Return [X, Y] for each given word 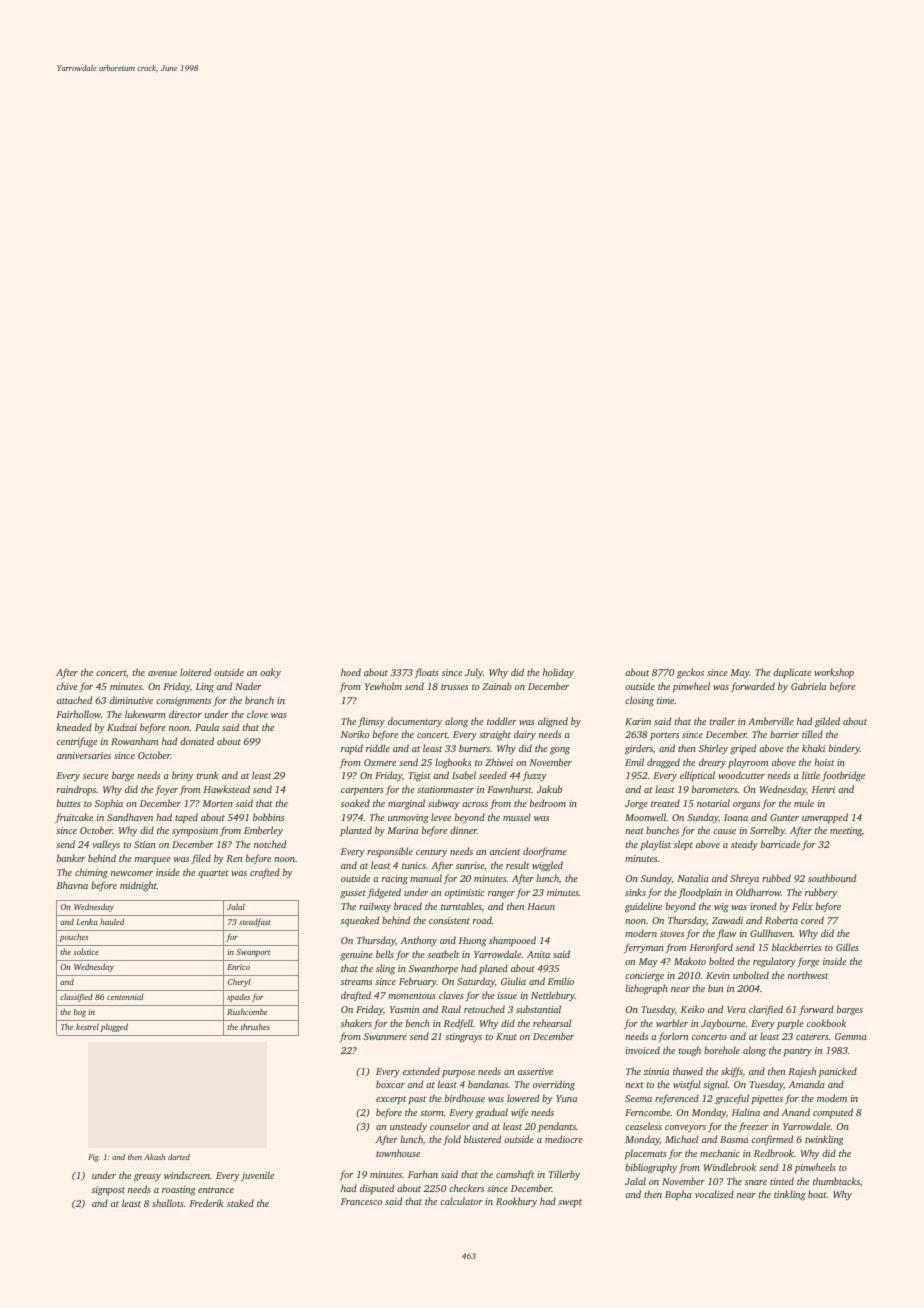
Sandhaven [130, 817]
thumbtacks [836, 1181]
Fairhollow [78, 714]
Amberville [771, 721]
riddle [378, 748]
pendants [557, 1127]
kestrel [87, 1026]
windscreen [187, 1175]
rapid [352, 749]
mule [804, 803]
